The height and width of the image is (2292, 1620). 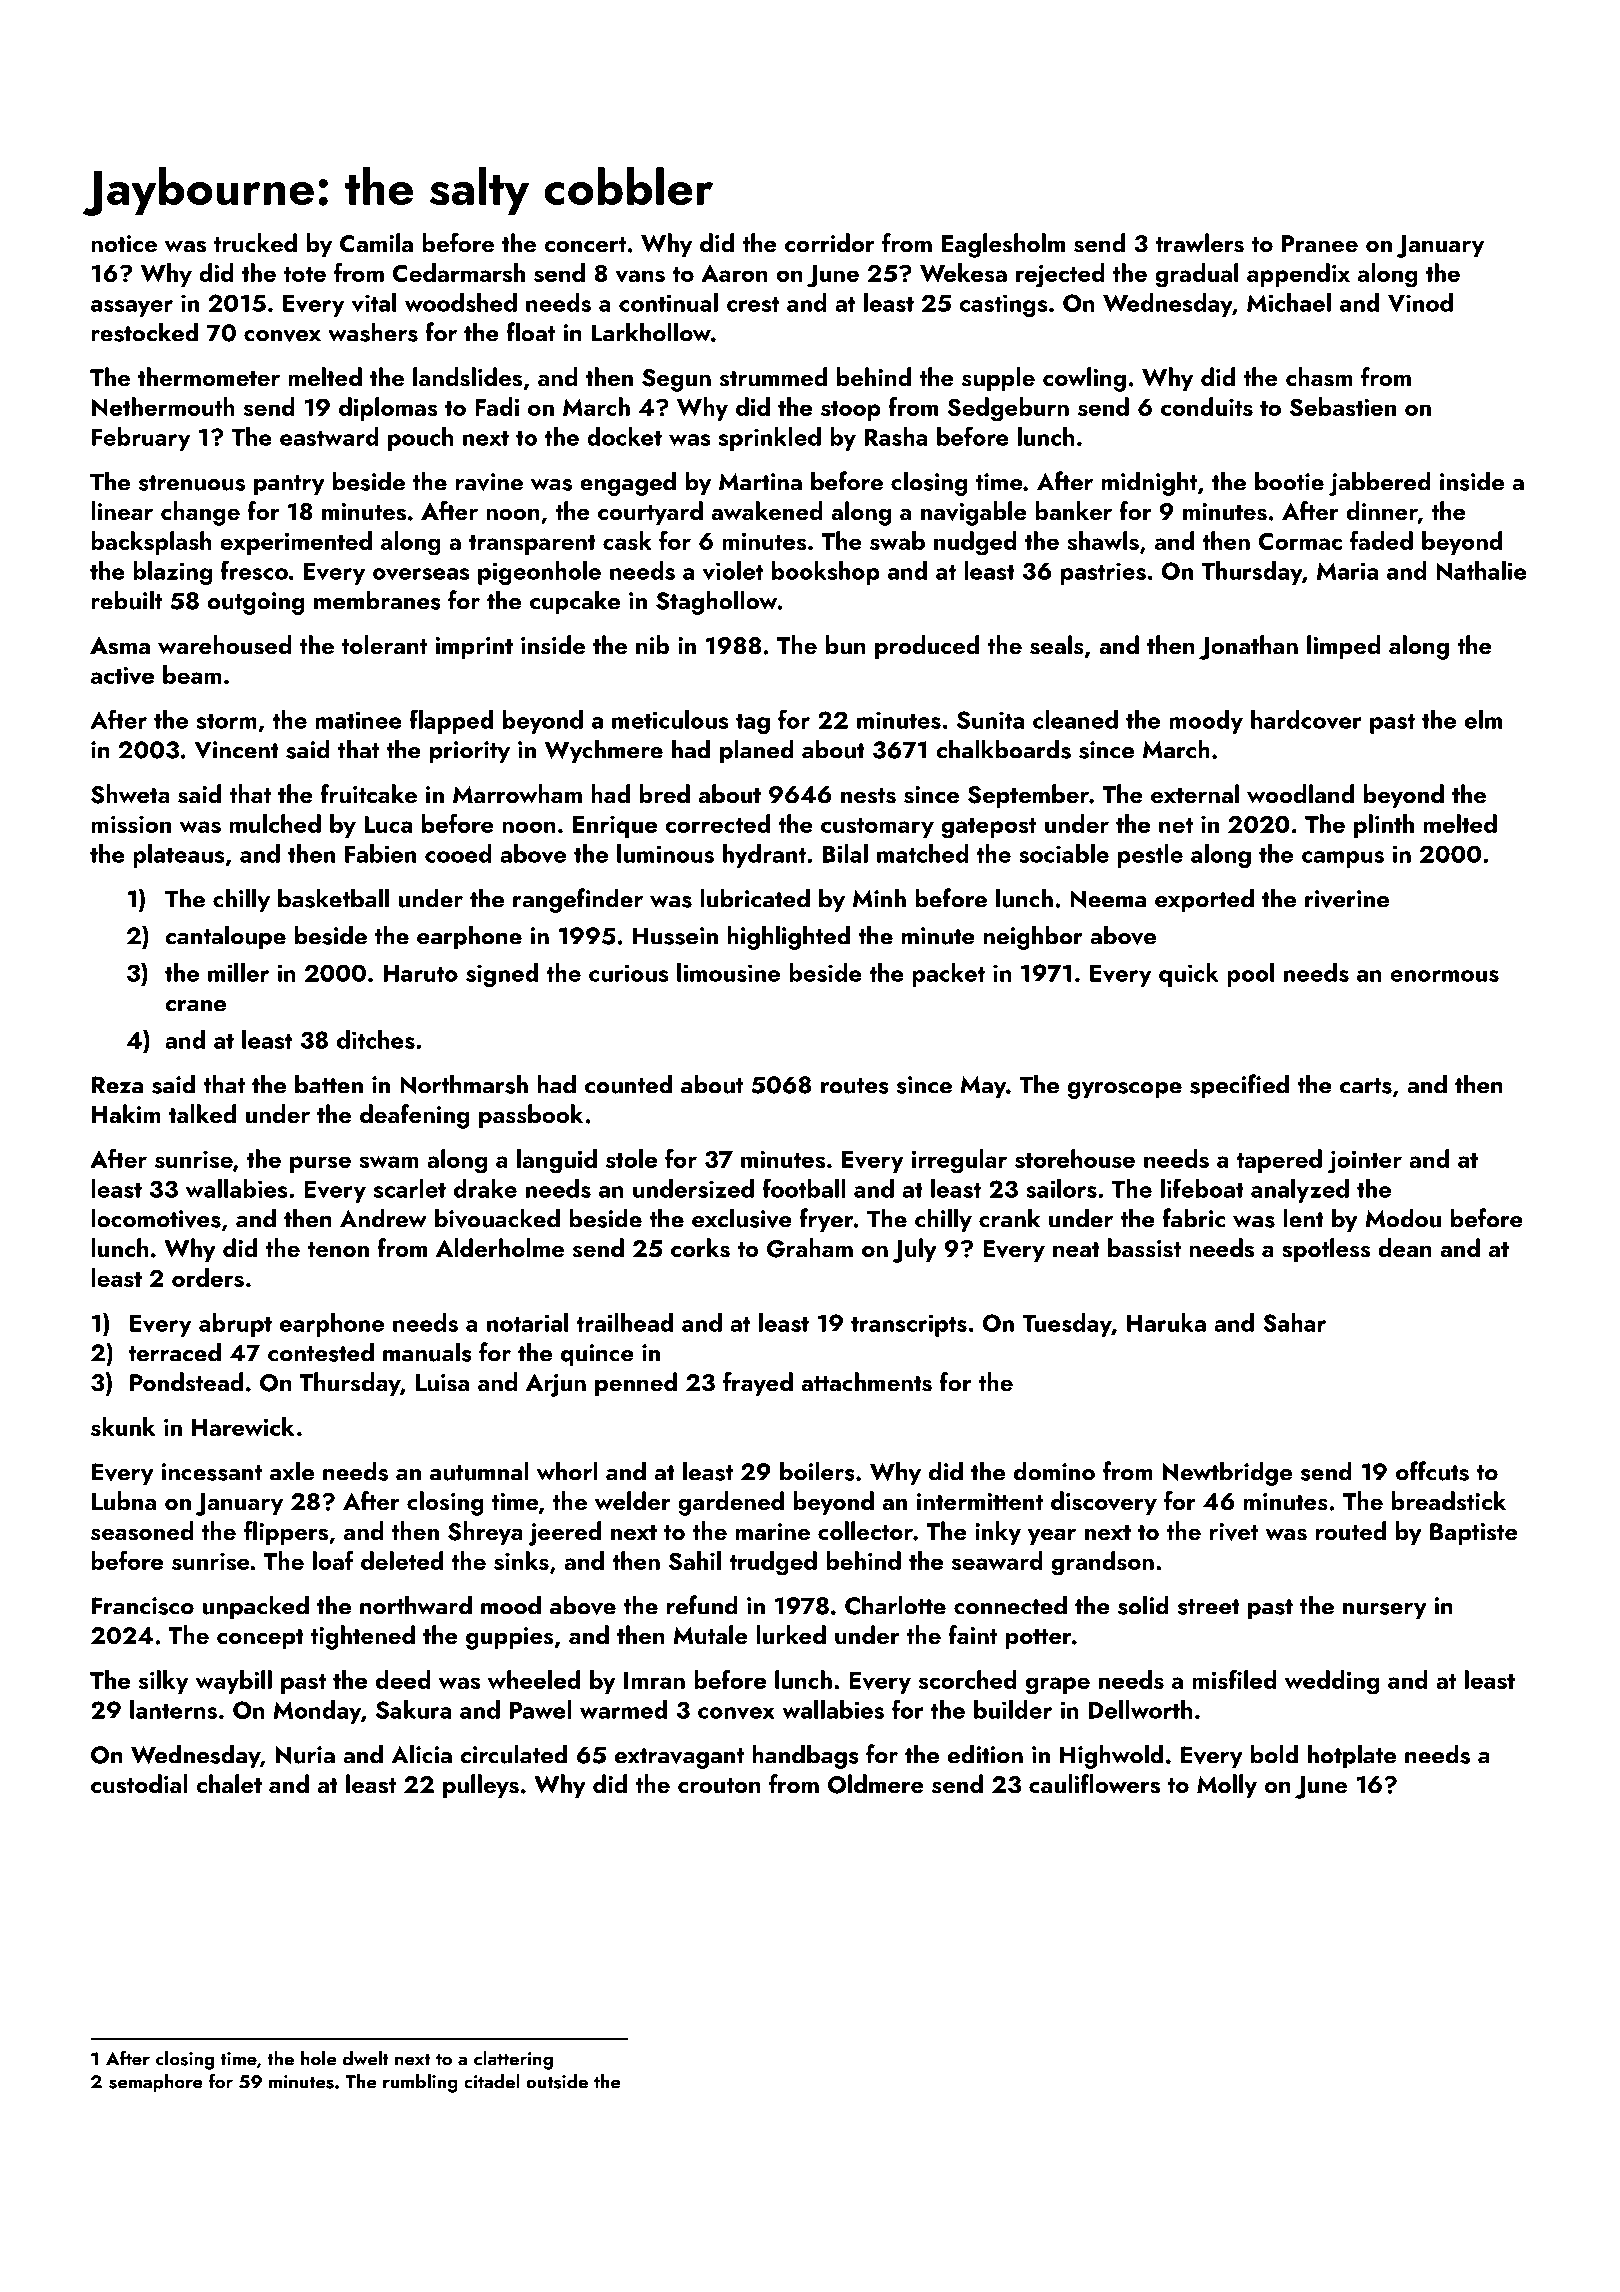 I want to click on notice, so click(x=124, y=243).
